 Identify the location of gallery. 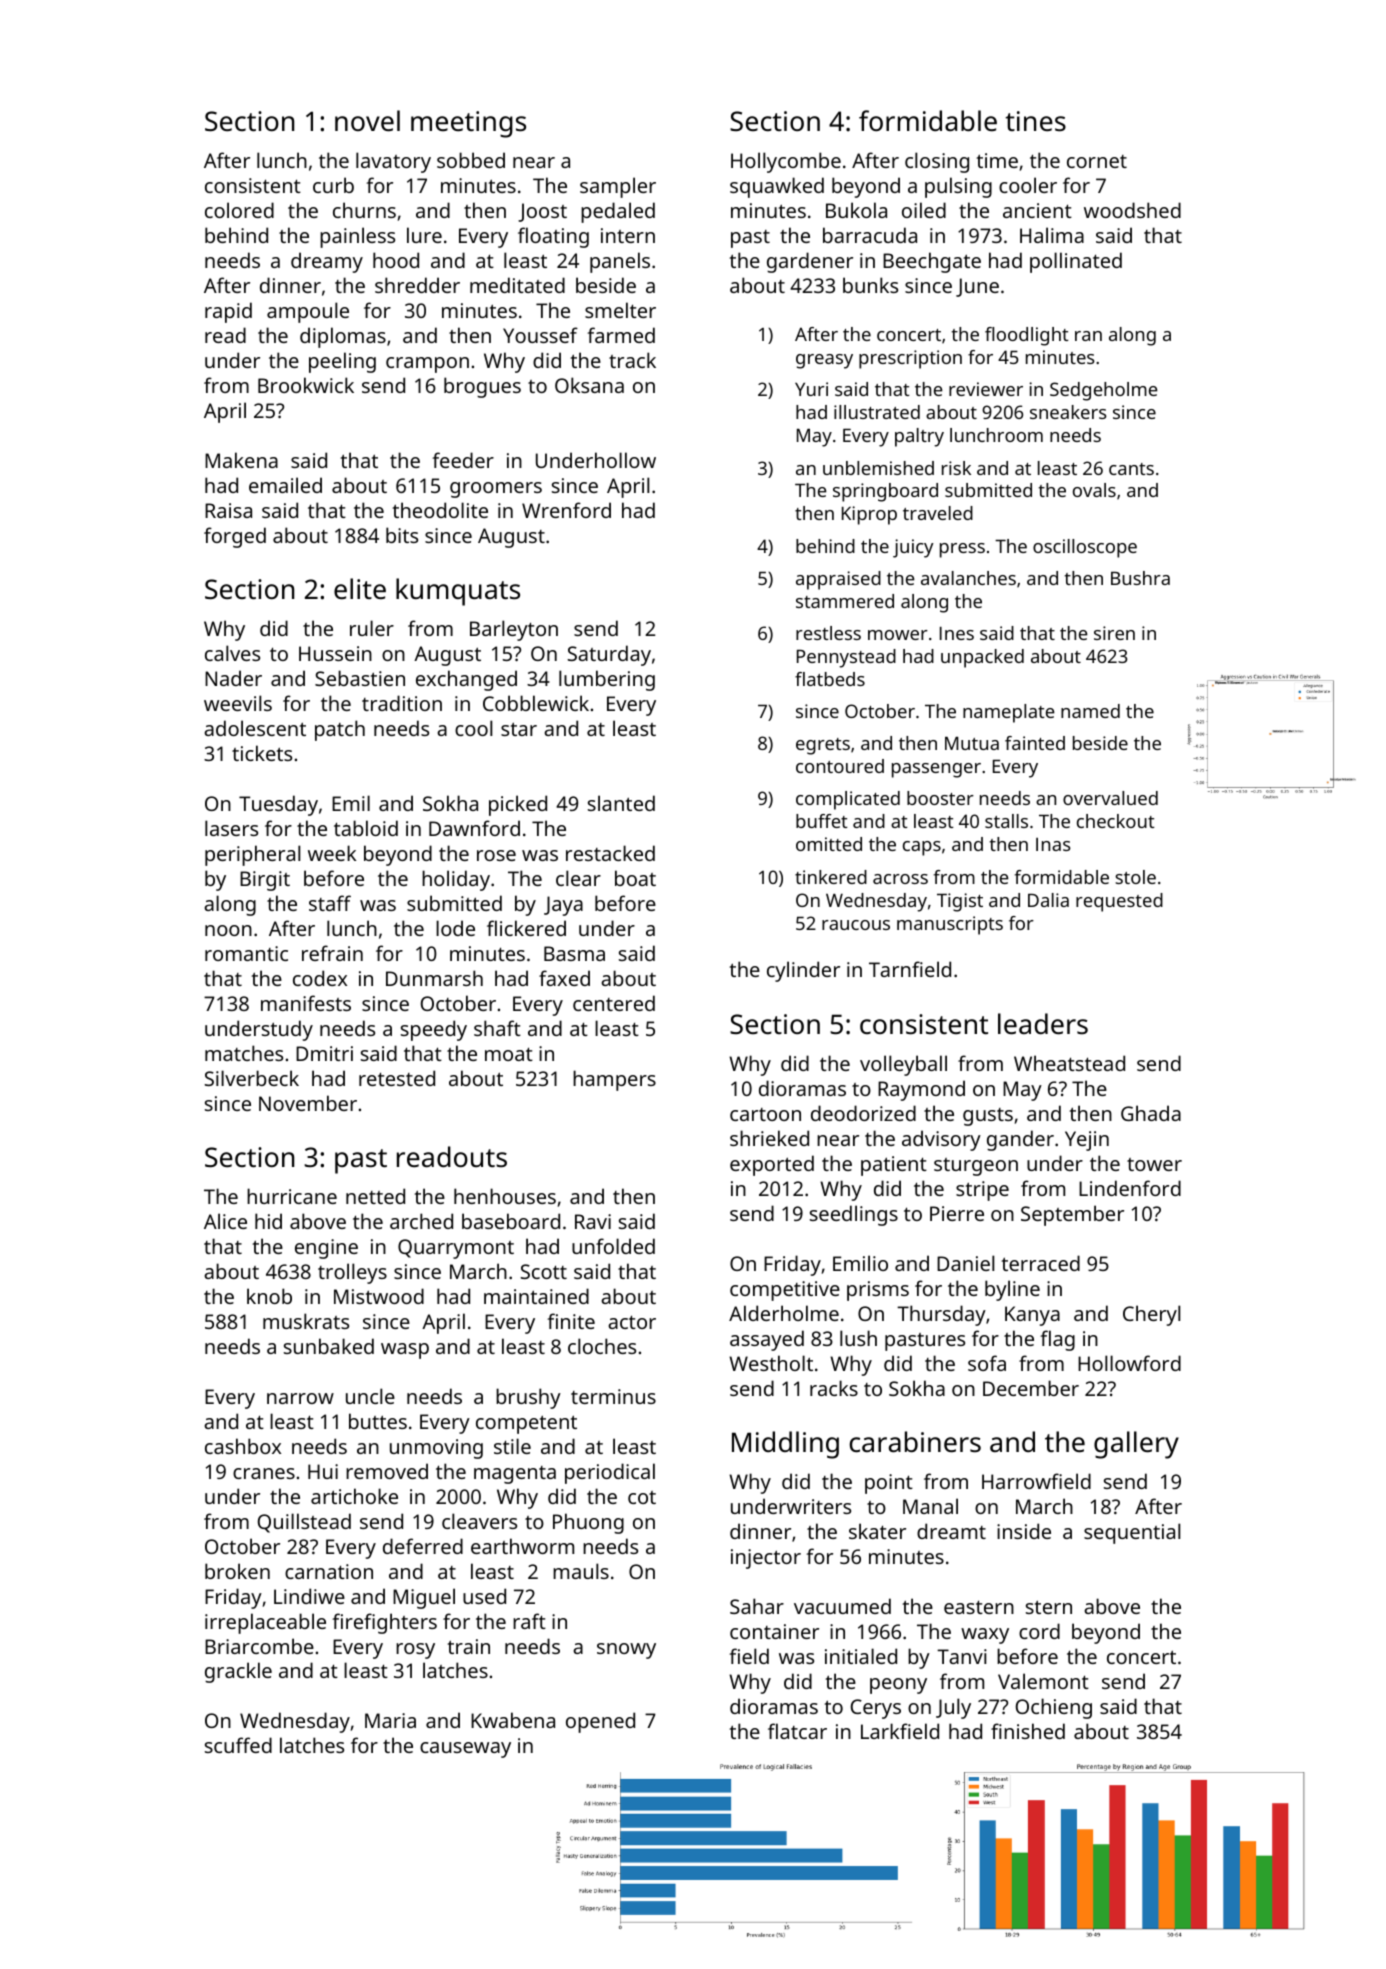
(1136, 1445).
